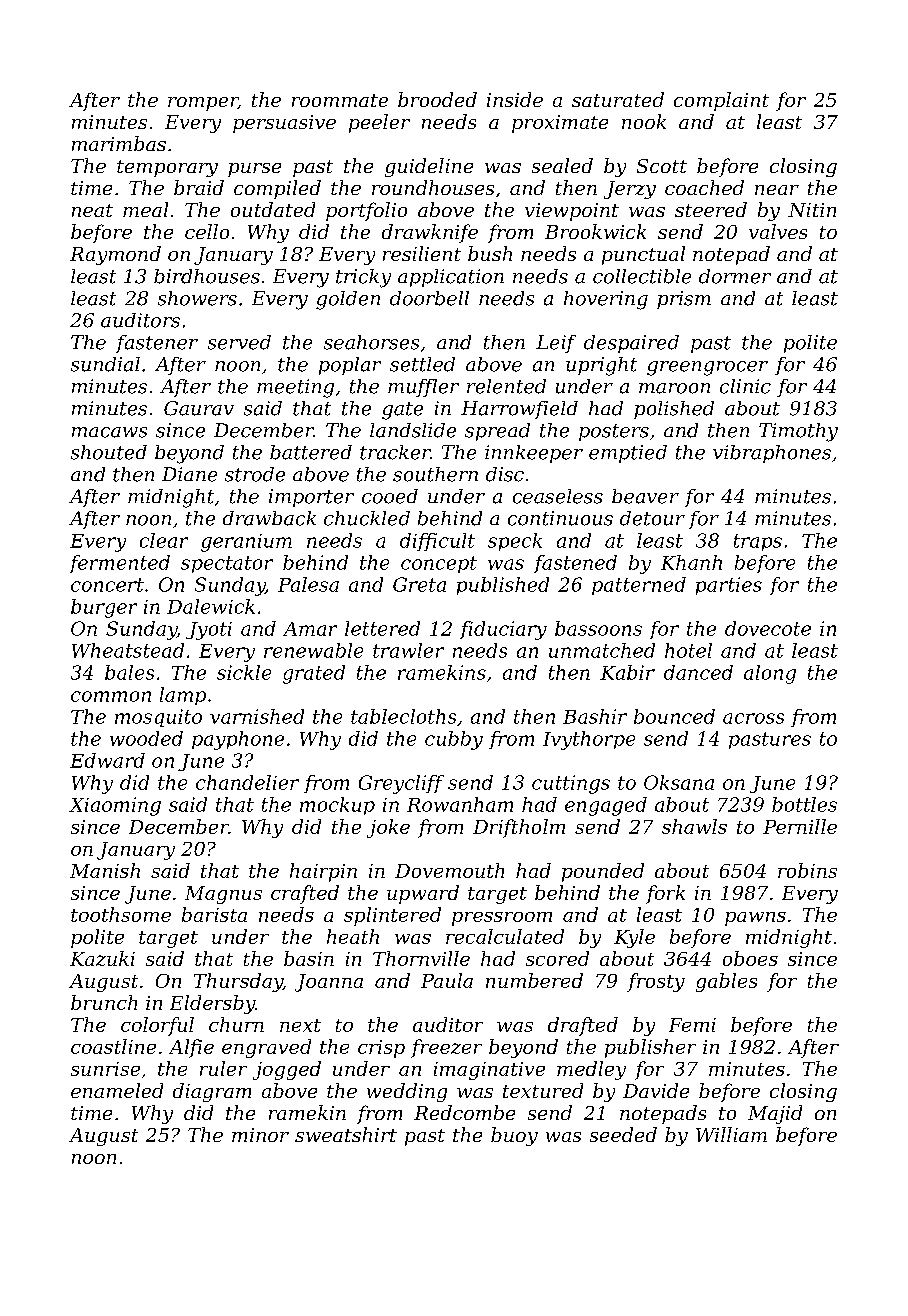 The width and height of the screenshot is (908, 1316). I want to click on saturated, so click(618, 99).
